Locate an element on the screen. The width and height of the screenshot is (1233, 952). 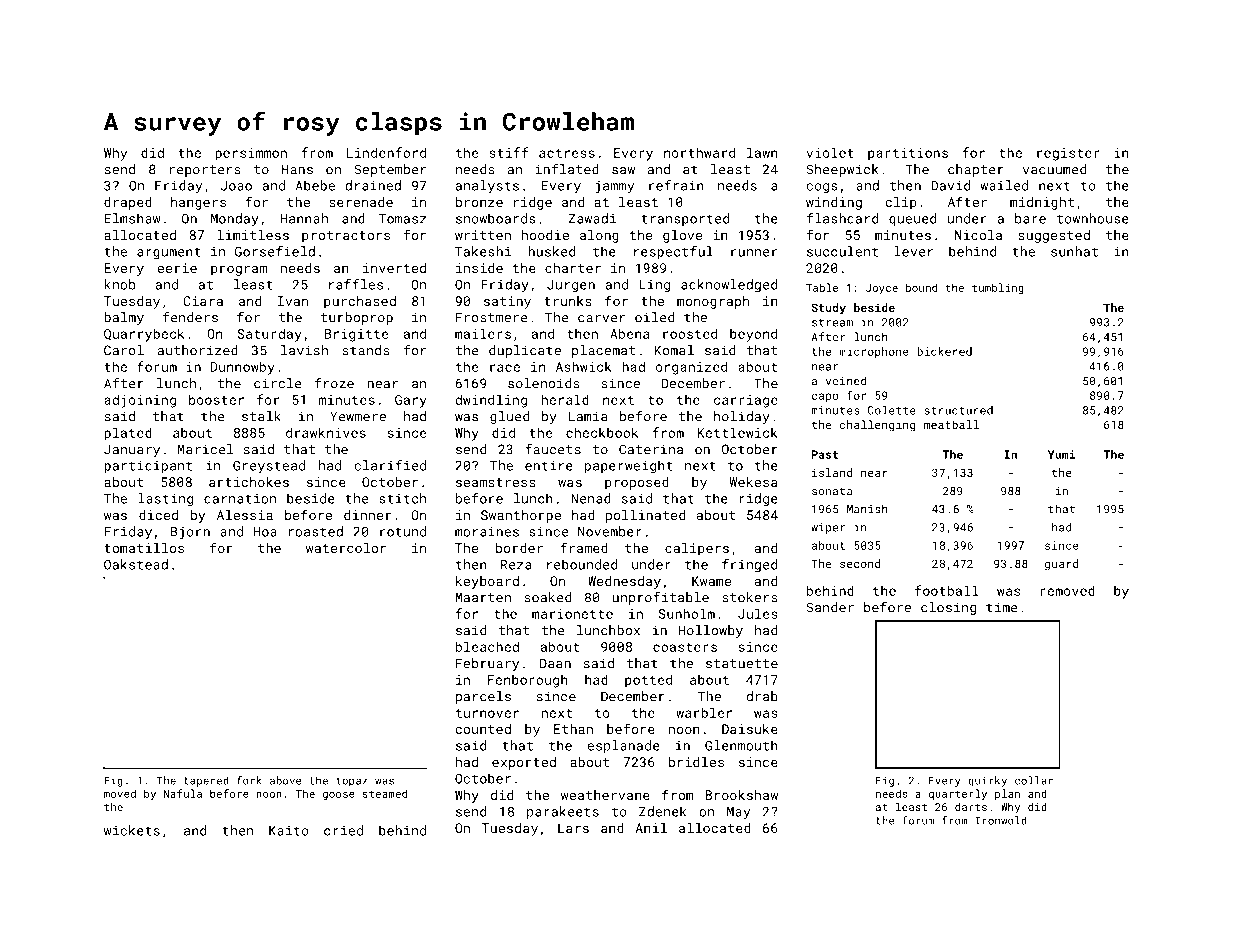
Oakstead is located at coordinates (136, 564).
